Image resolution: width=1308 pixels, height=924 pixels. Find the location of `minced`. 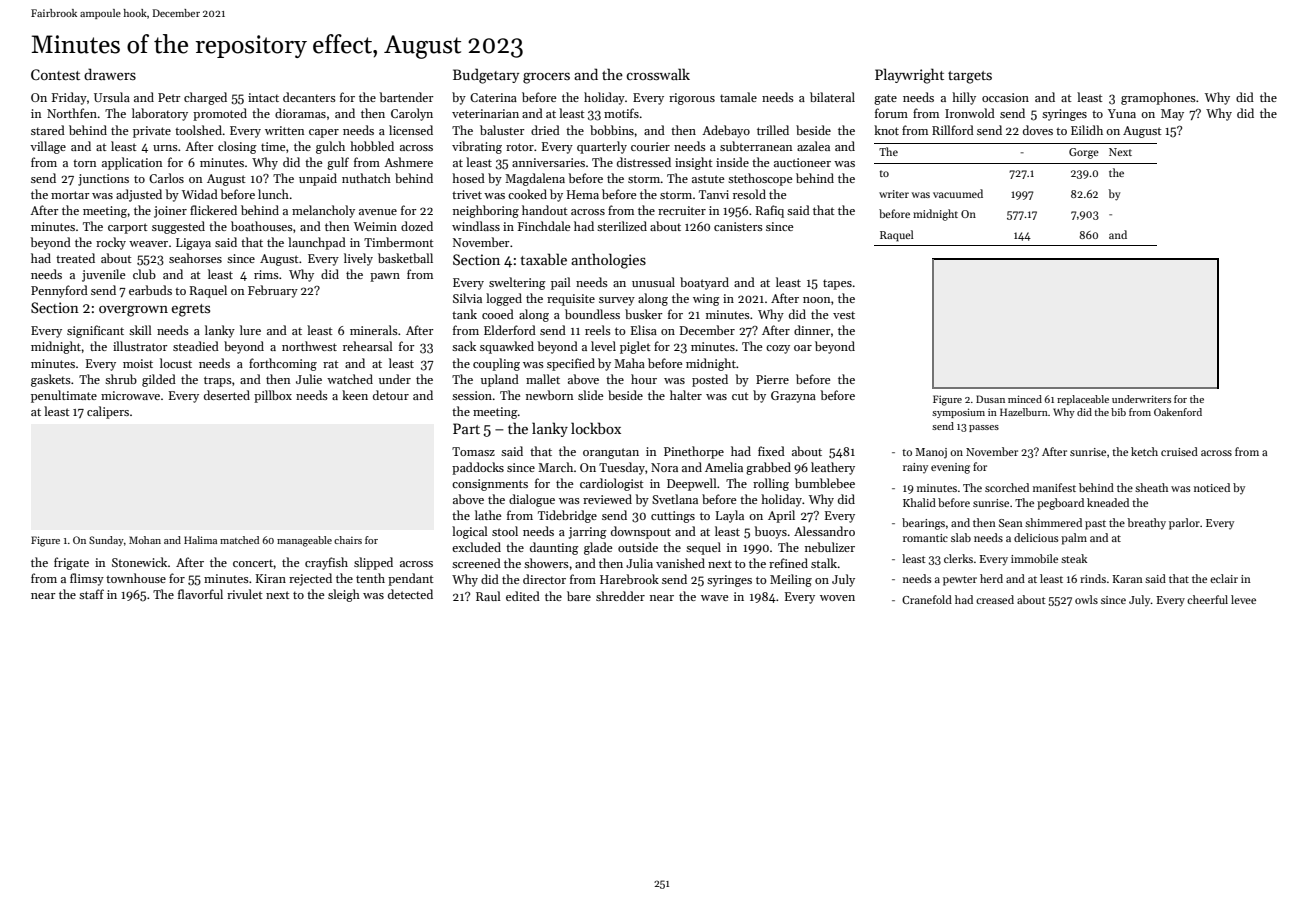

minced is located at coordinates (1025, 399).
